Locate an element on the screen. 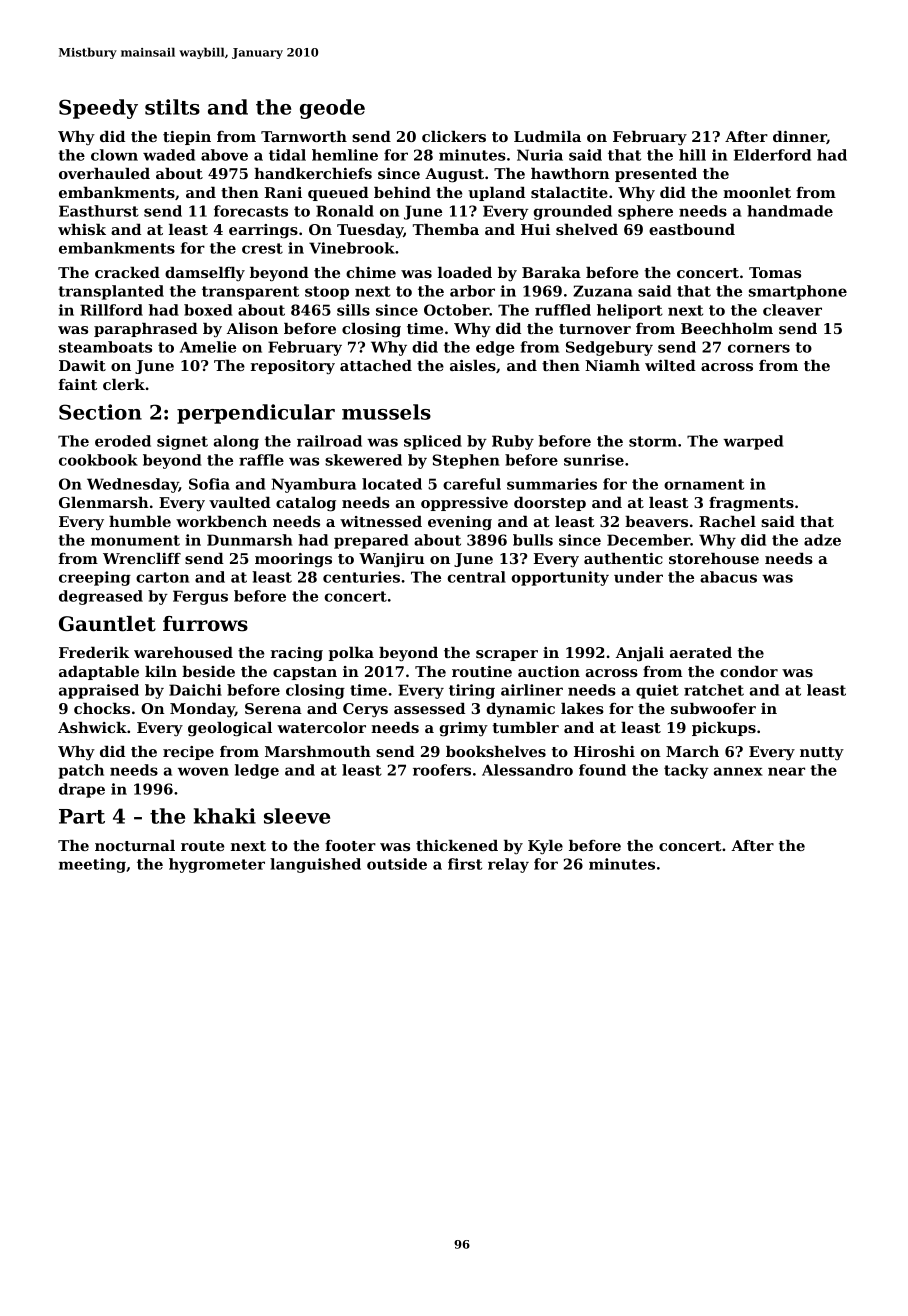  Marshmouth is located at coordinates (318, 751).
